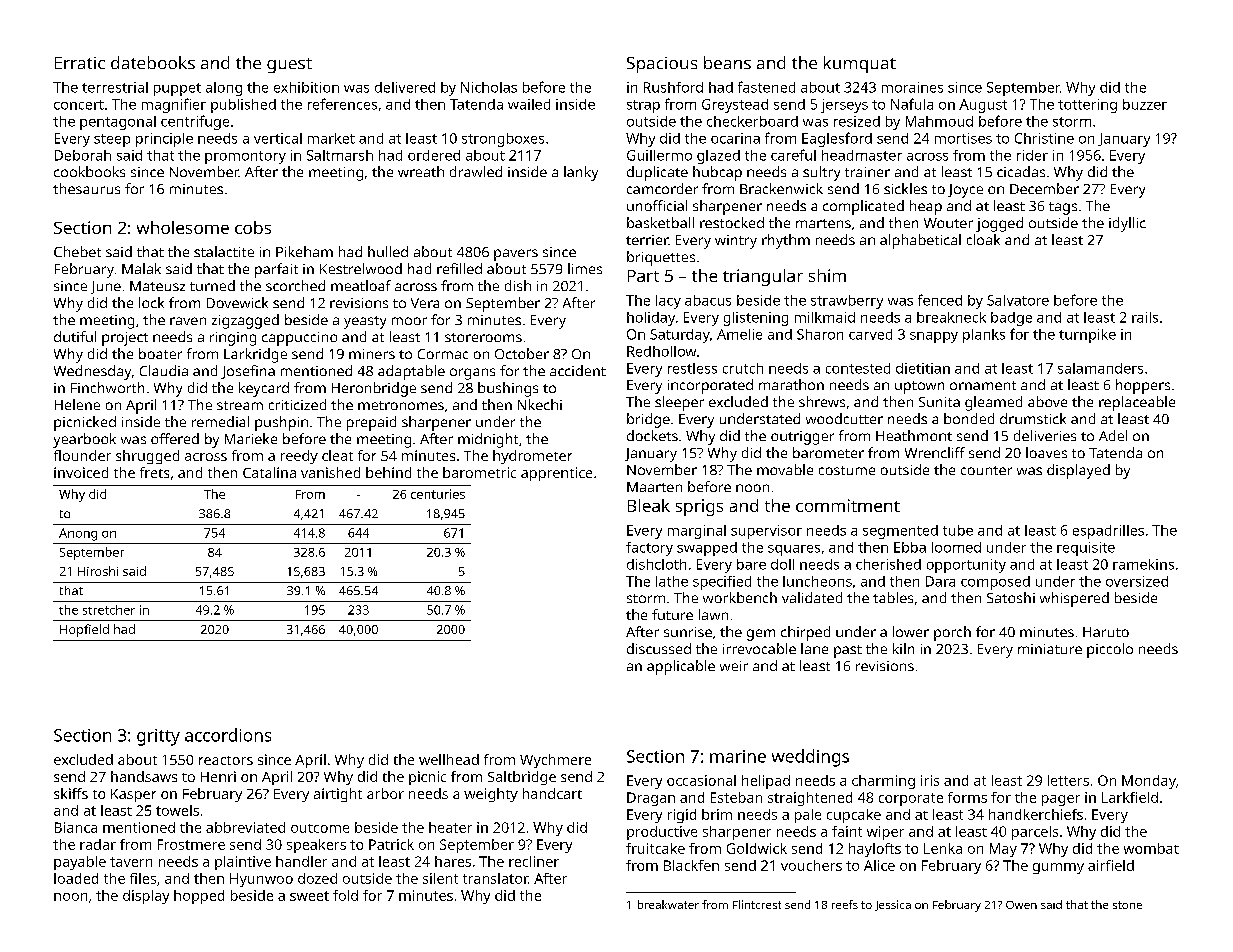  What do you see at coordinates (888, 564) in the page?
I see `cherished` at bounding box center [888, 564].
